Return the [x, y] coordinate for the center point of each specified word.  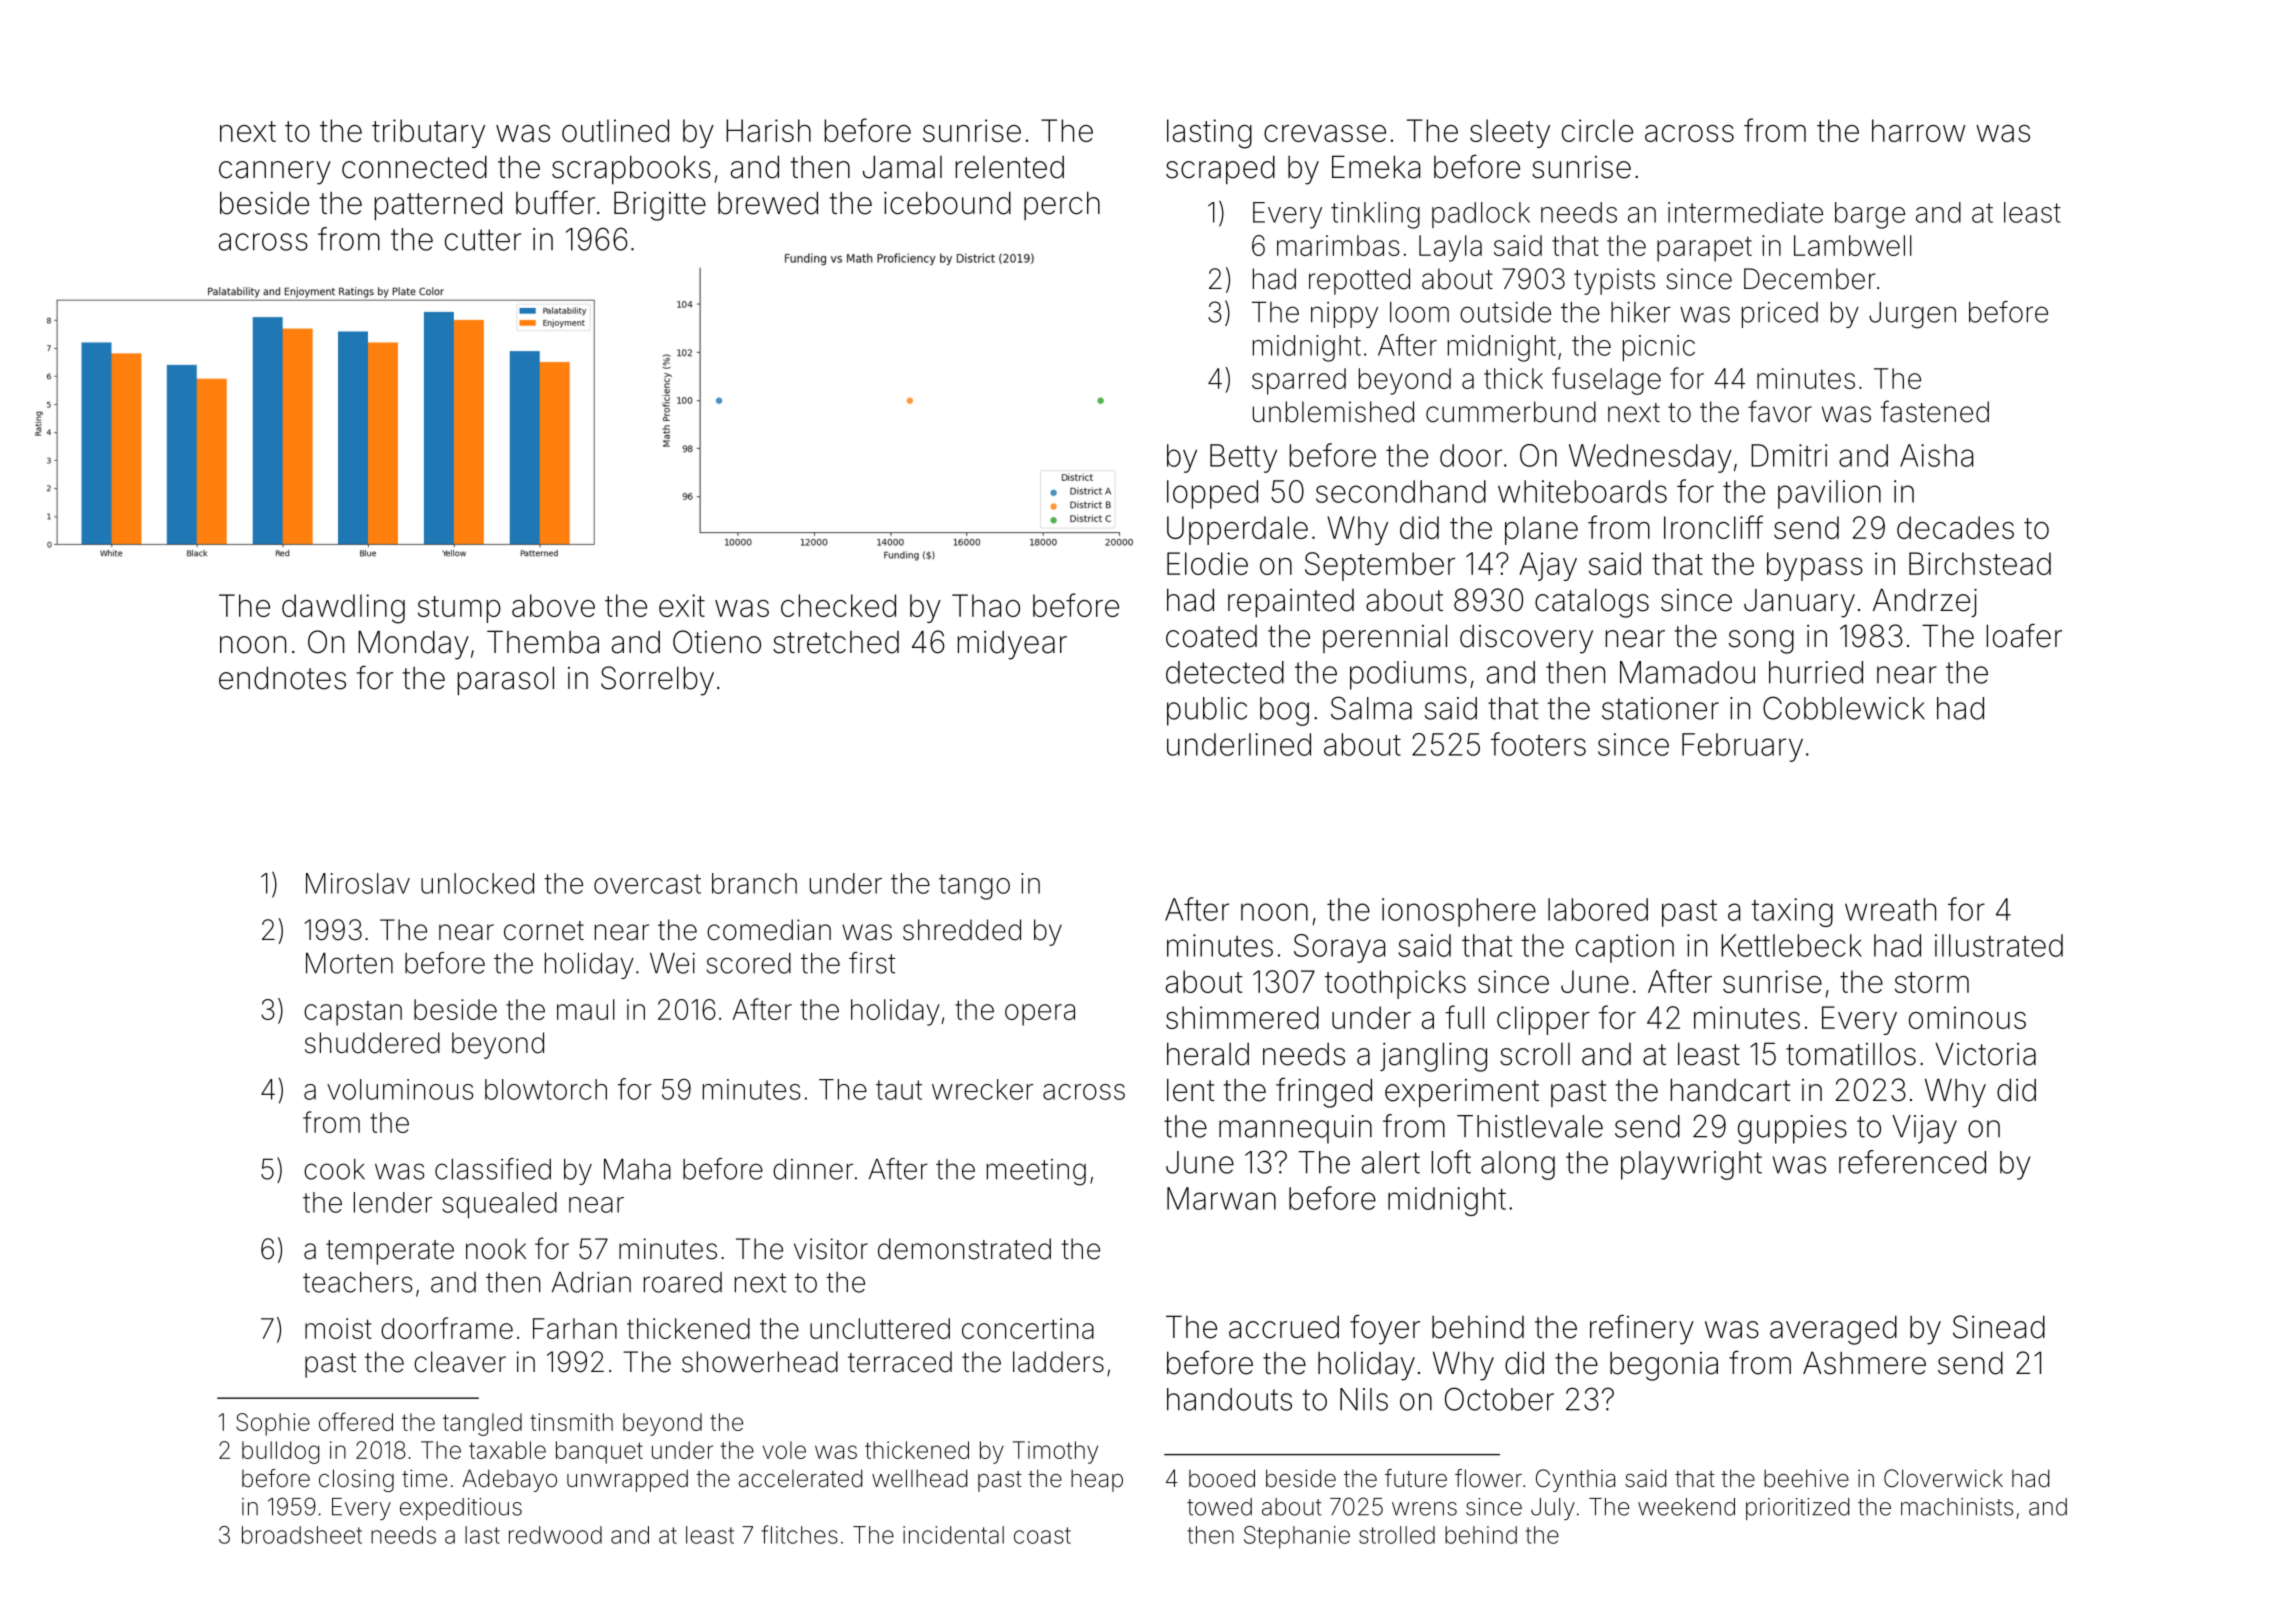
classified [493, 1169]
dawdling [343, 609]
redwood [555, 1535]
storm [1932, 982]
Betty [1243, 458]
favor [1780, 411]
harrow [1918, 130]
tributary [428, 133]
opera [1040, 1015]
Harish [768, 130]
